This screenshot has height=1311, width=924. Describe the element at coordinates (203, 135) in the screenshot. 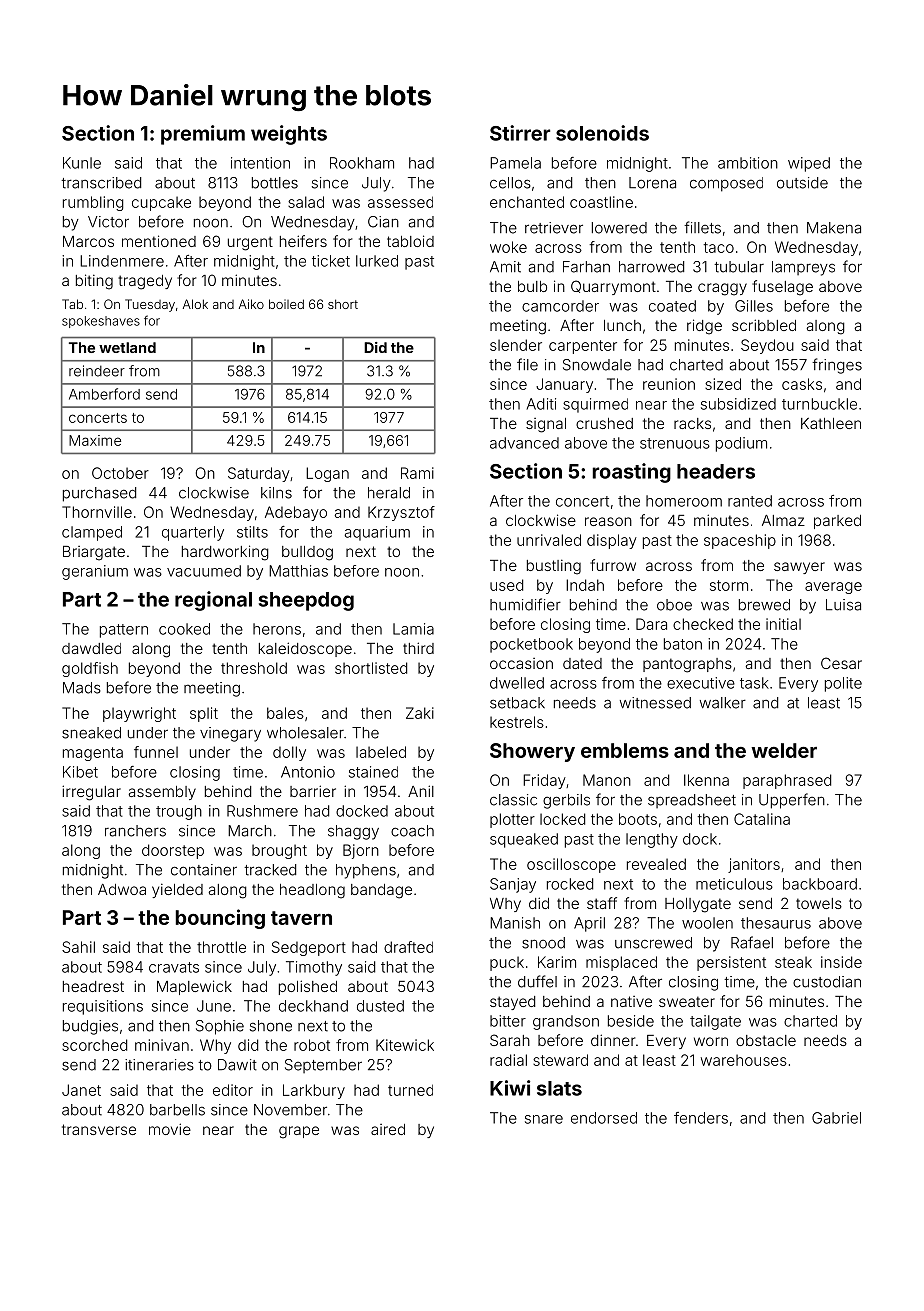

I see `premium` at that location.
